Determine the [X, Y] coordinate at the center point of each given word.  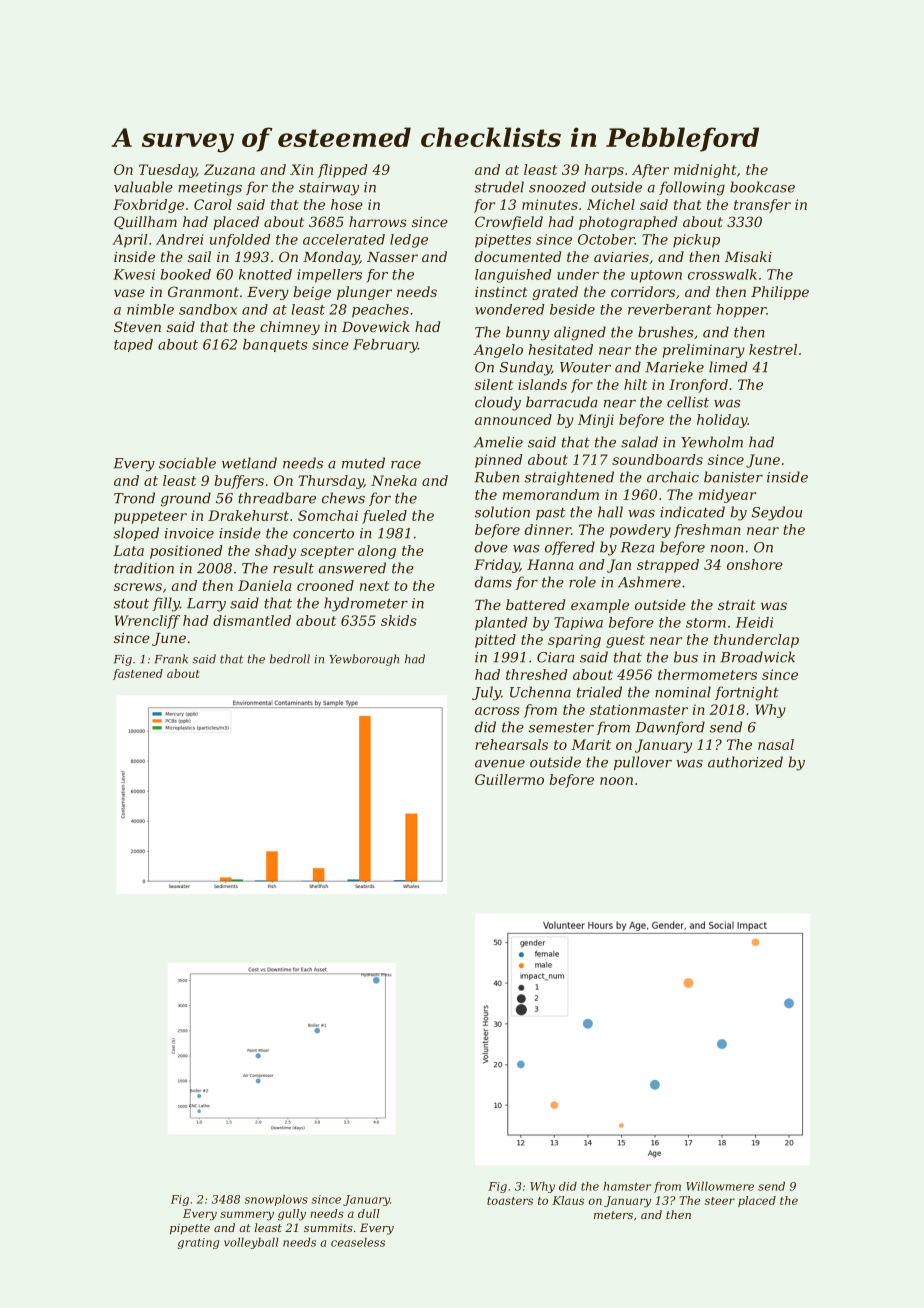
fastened [138, 674]
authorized [745, 762]
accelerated [344, 239]
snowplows [276, 1200]
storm [706, 623]
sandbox [208, 309]
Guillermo [509, 779]
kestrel [773, 349]
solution [502, 512]
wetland [249, 463]
